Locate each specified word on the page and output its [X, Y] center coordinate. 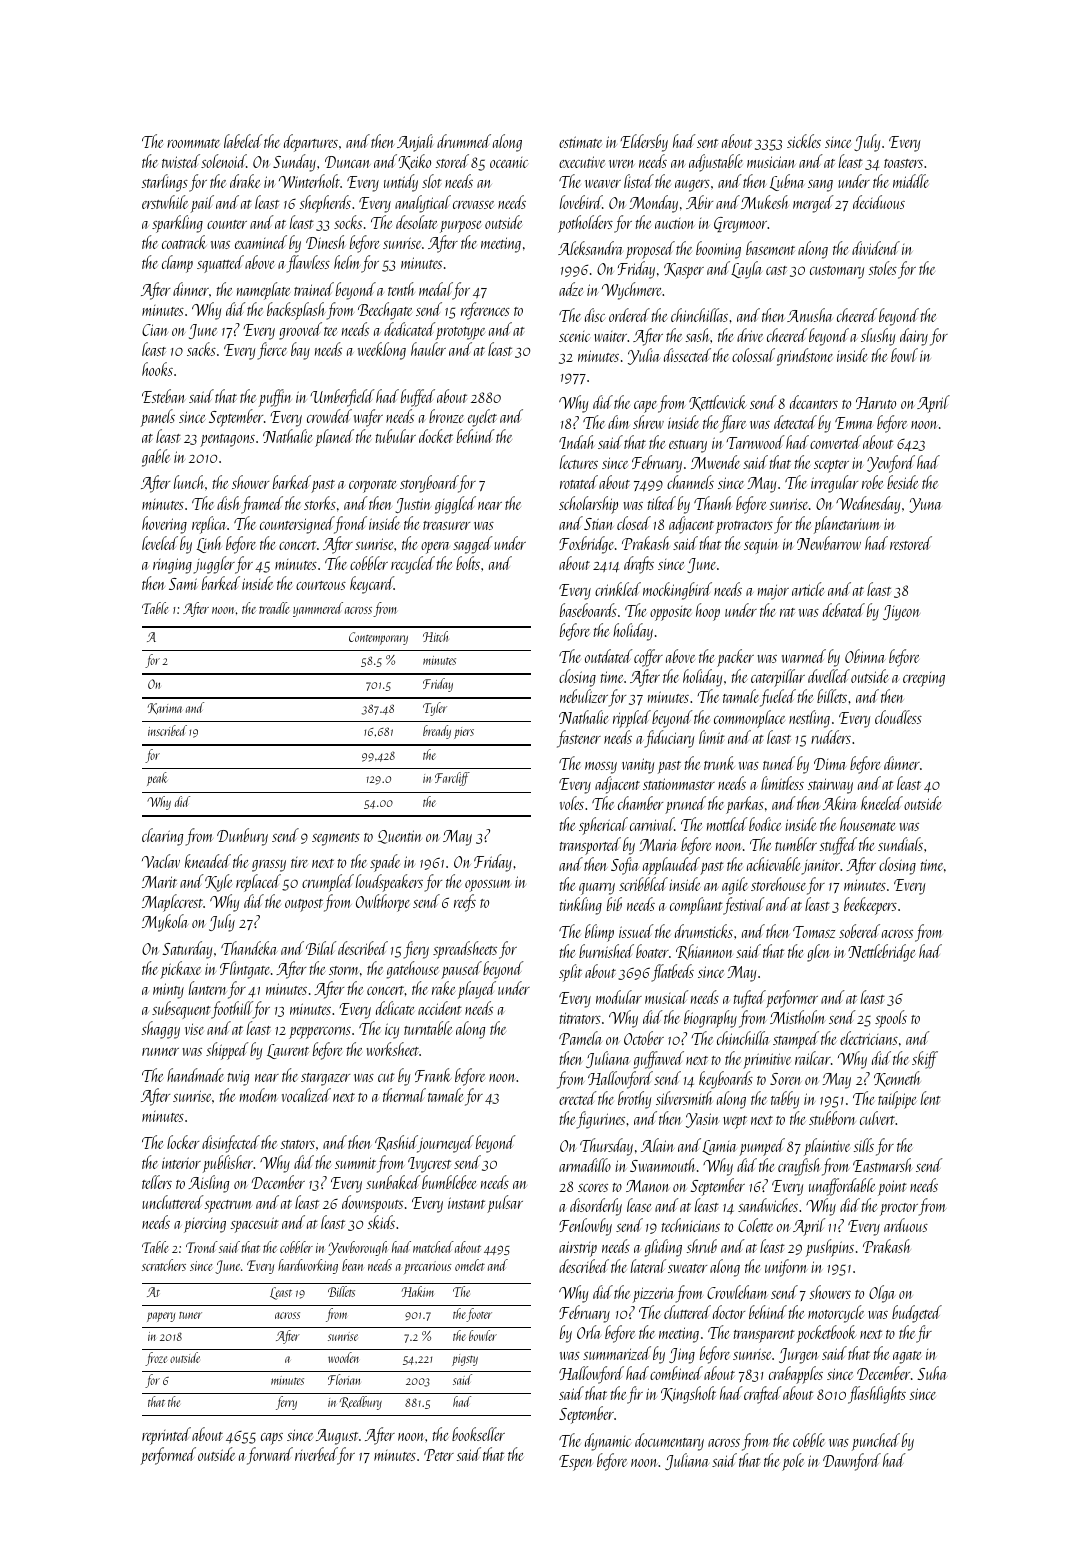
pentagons [227, 440]
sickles [804, 141]
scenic [574, 336]
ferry [286, 1403]
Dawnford [852, 1462]
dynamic [608, 1442]
